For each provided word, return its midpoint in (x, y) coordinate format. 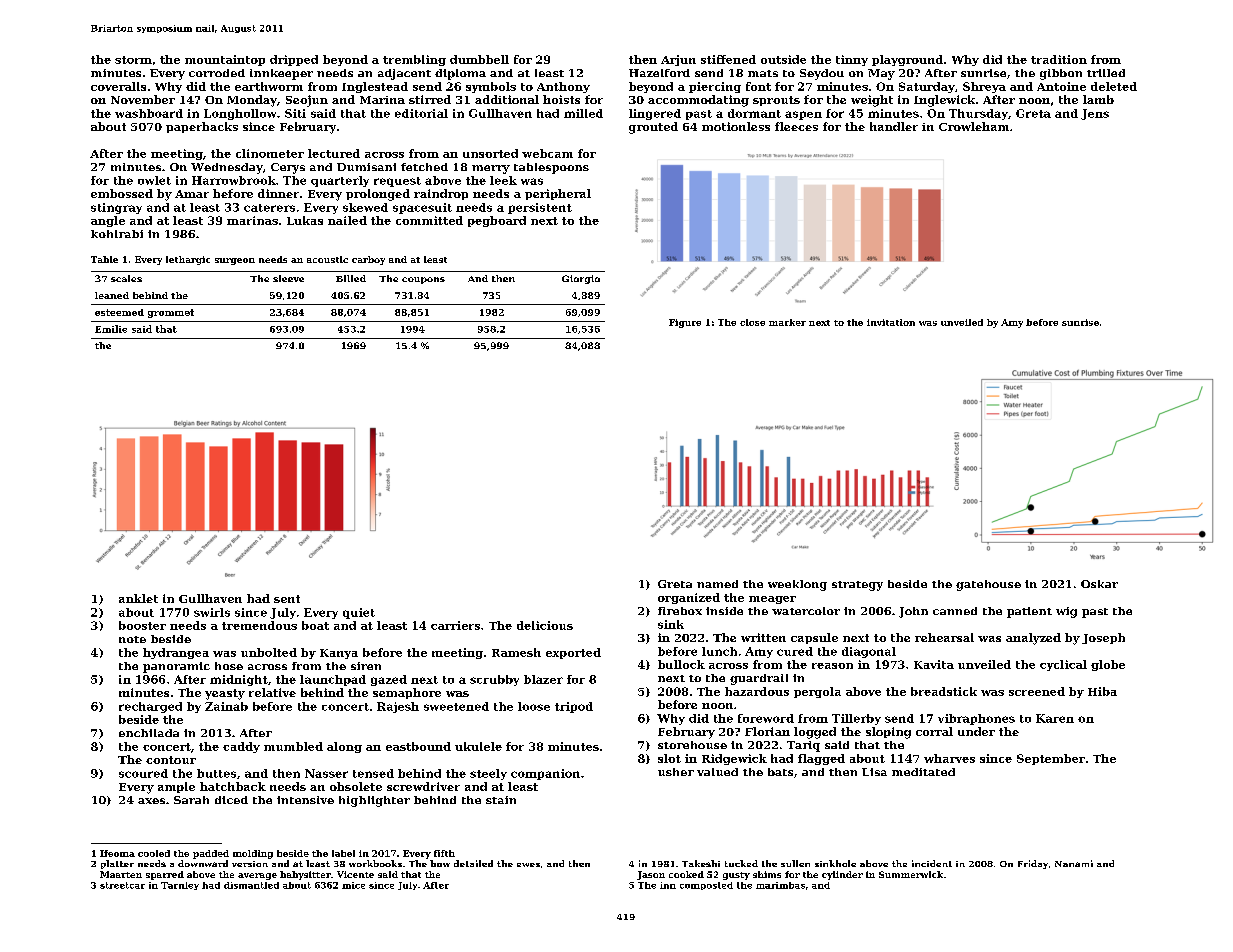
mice (353, 885)
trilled (1106, 73)
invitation (891, 322)
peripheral (558, 194)
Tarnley (180, 886)
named (717, 584)
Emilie (111, 329)
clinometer (270, 153)
